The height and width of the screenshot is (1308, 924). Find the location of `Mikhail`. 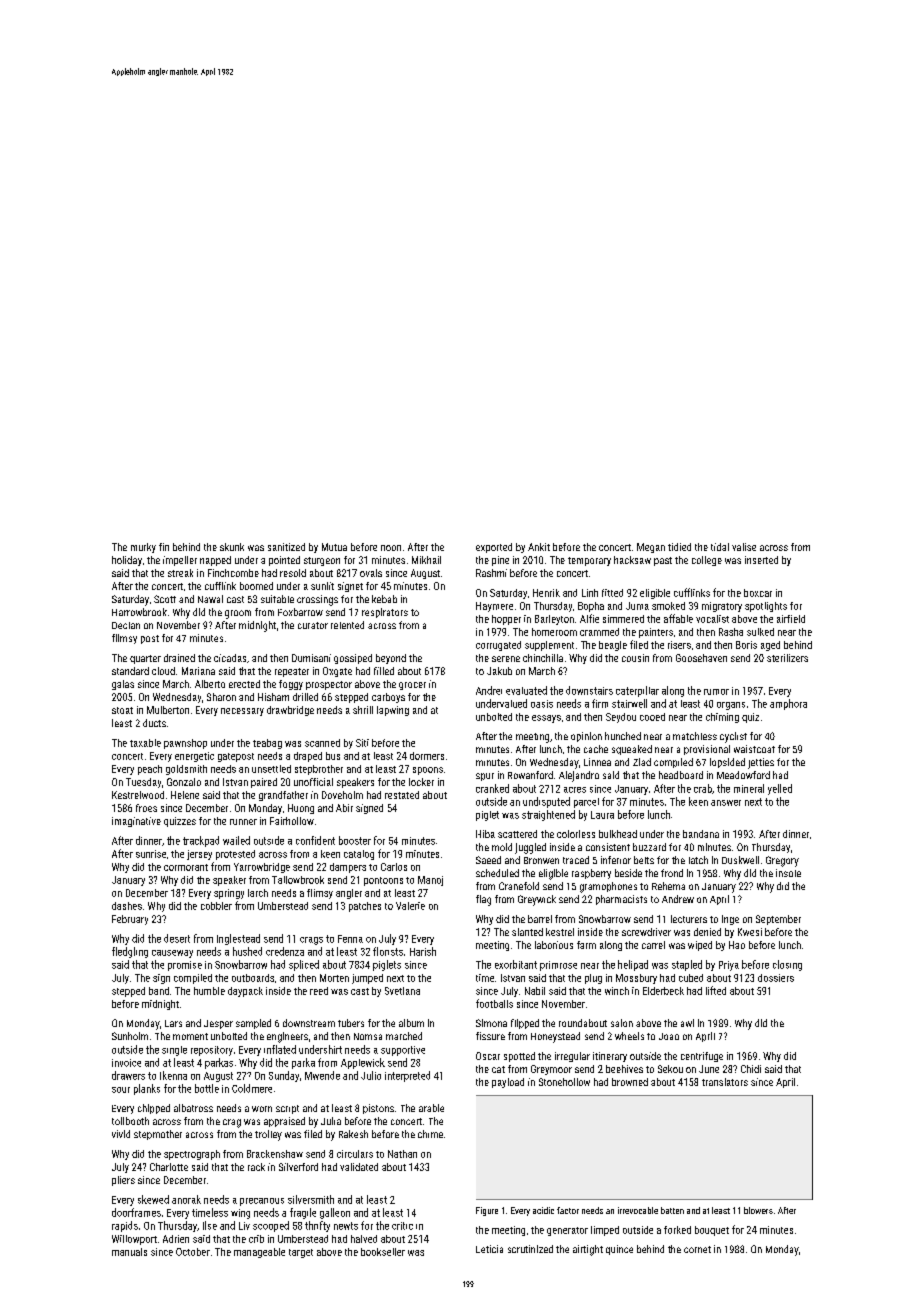

Mikhail is located at coordinates (426, 560).
